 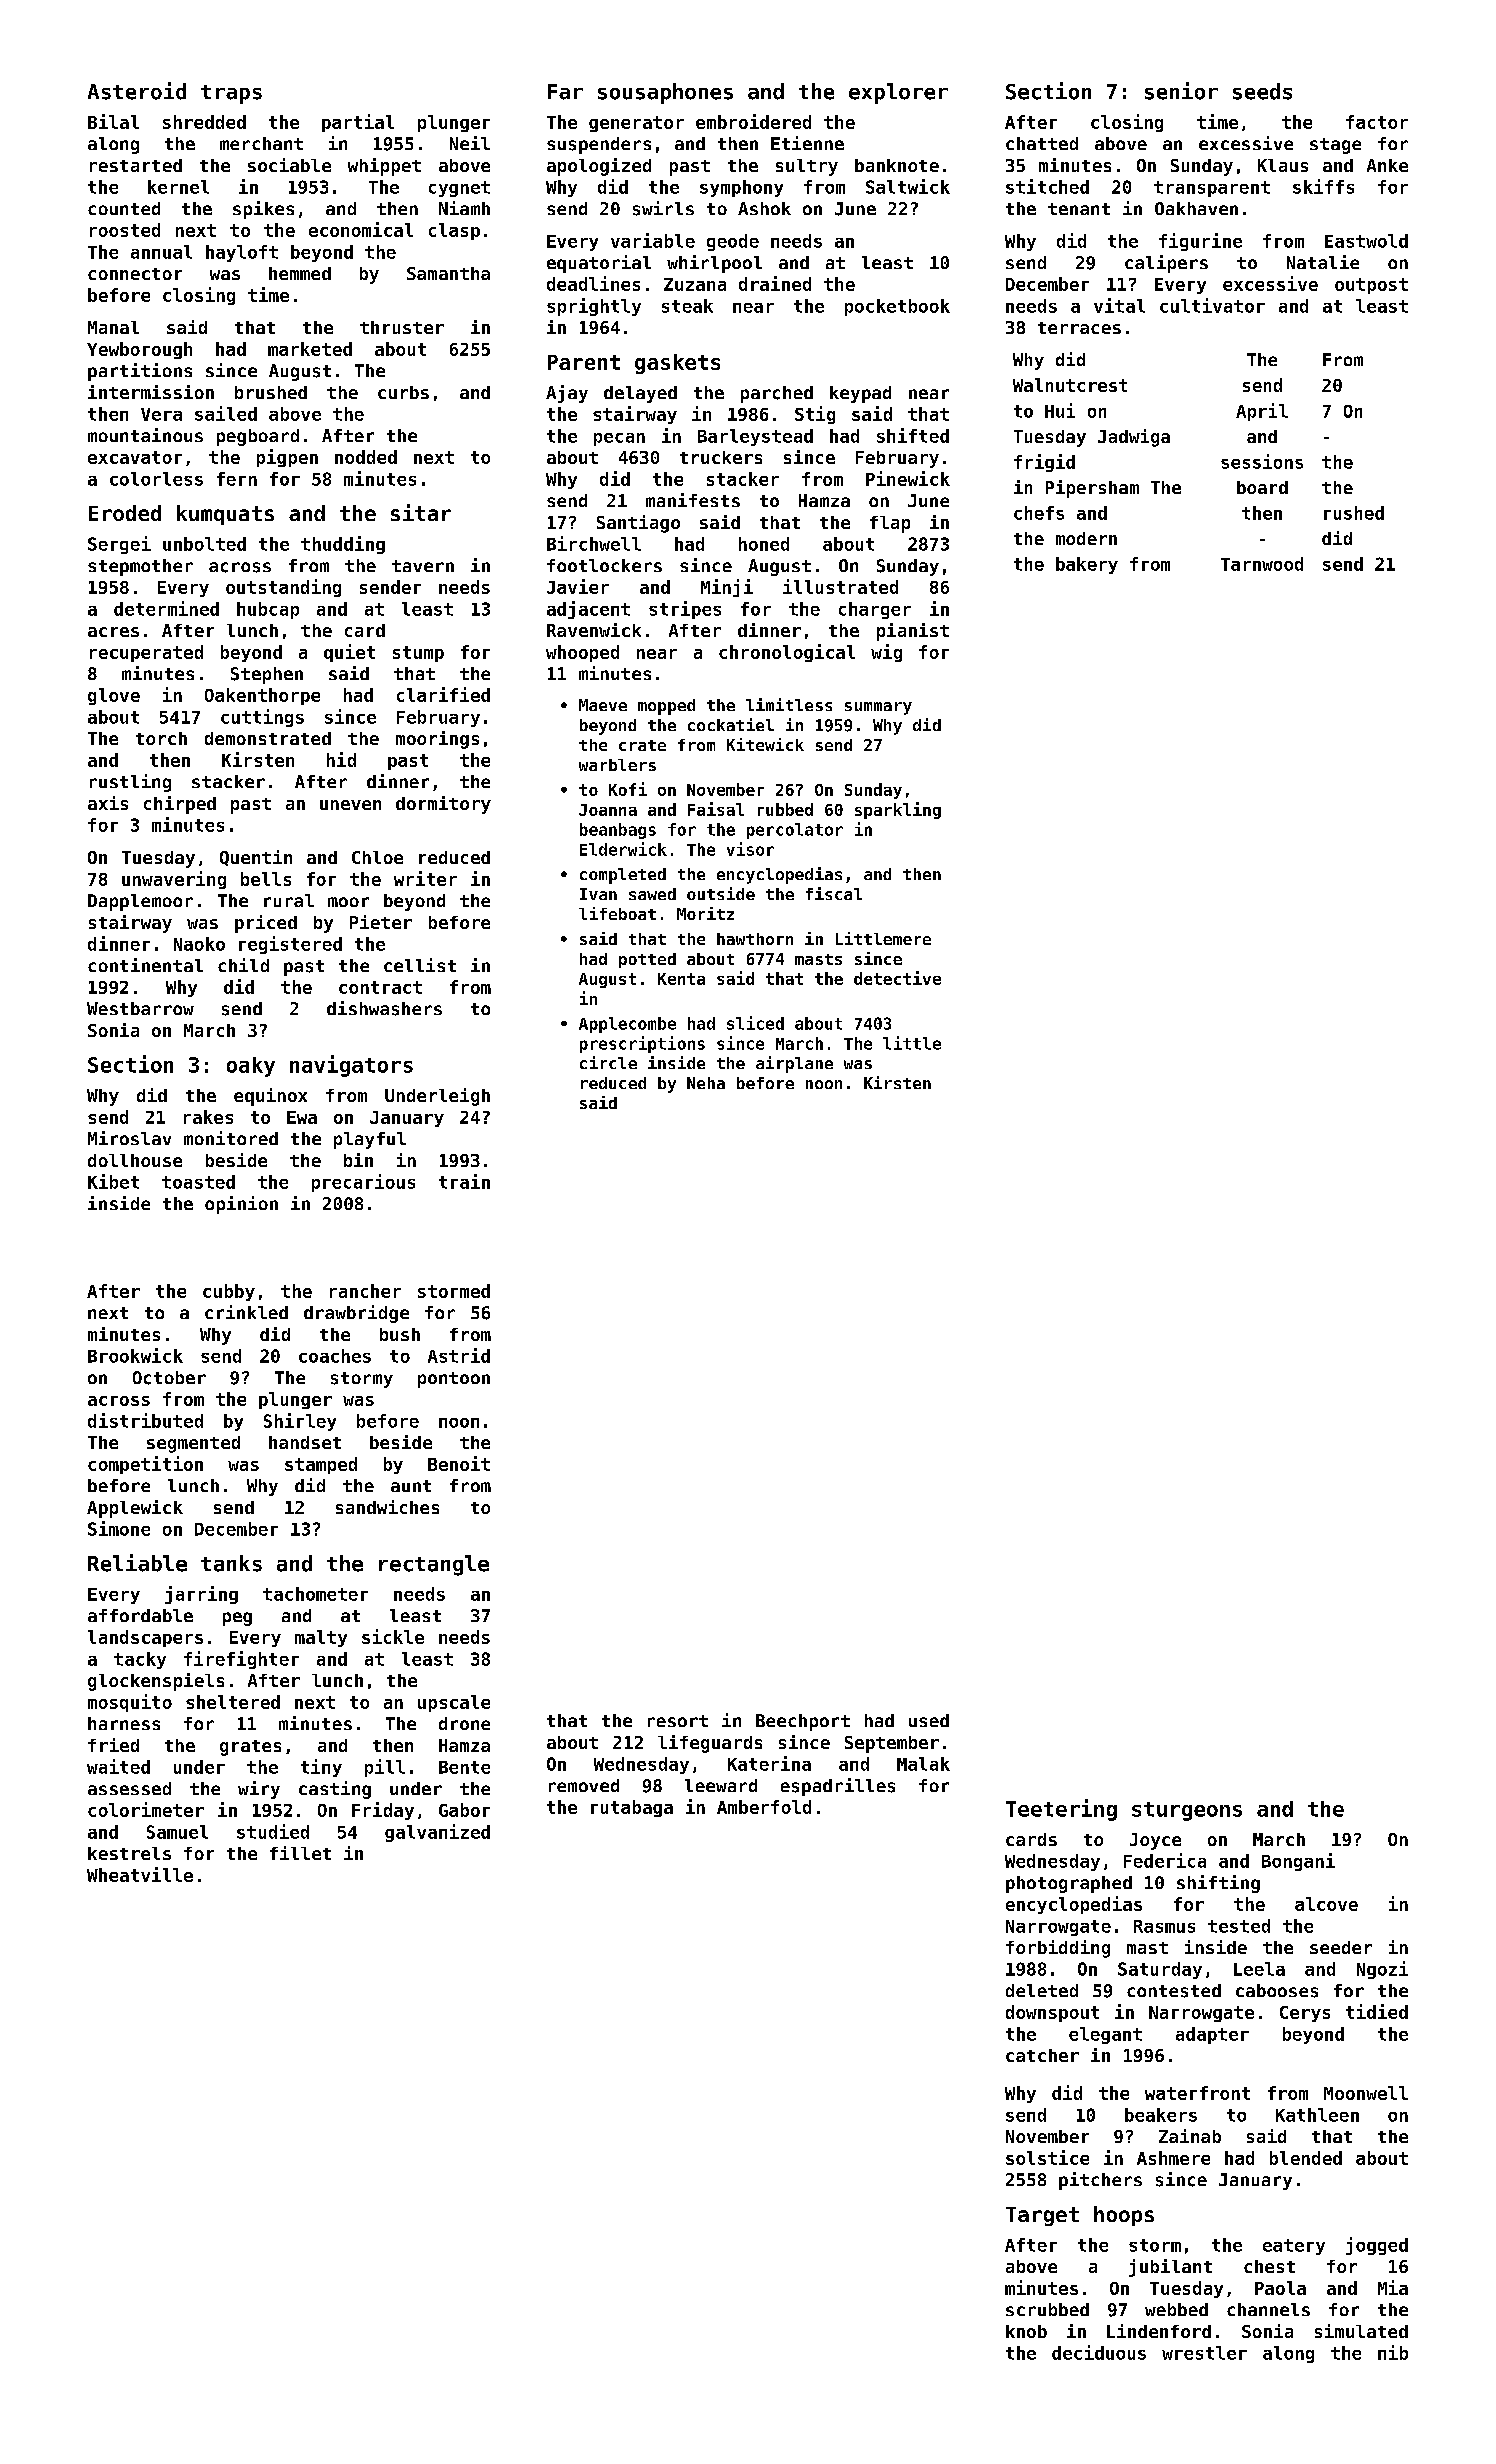 I want to click on rutabaga, so click(x=632, y=1808).
